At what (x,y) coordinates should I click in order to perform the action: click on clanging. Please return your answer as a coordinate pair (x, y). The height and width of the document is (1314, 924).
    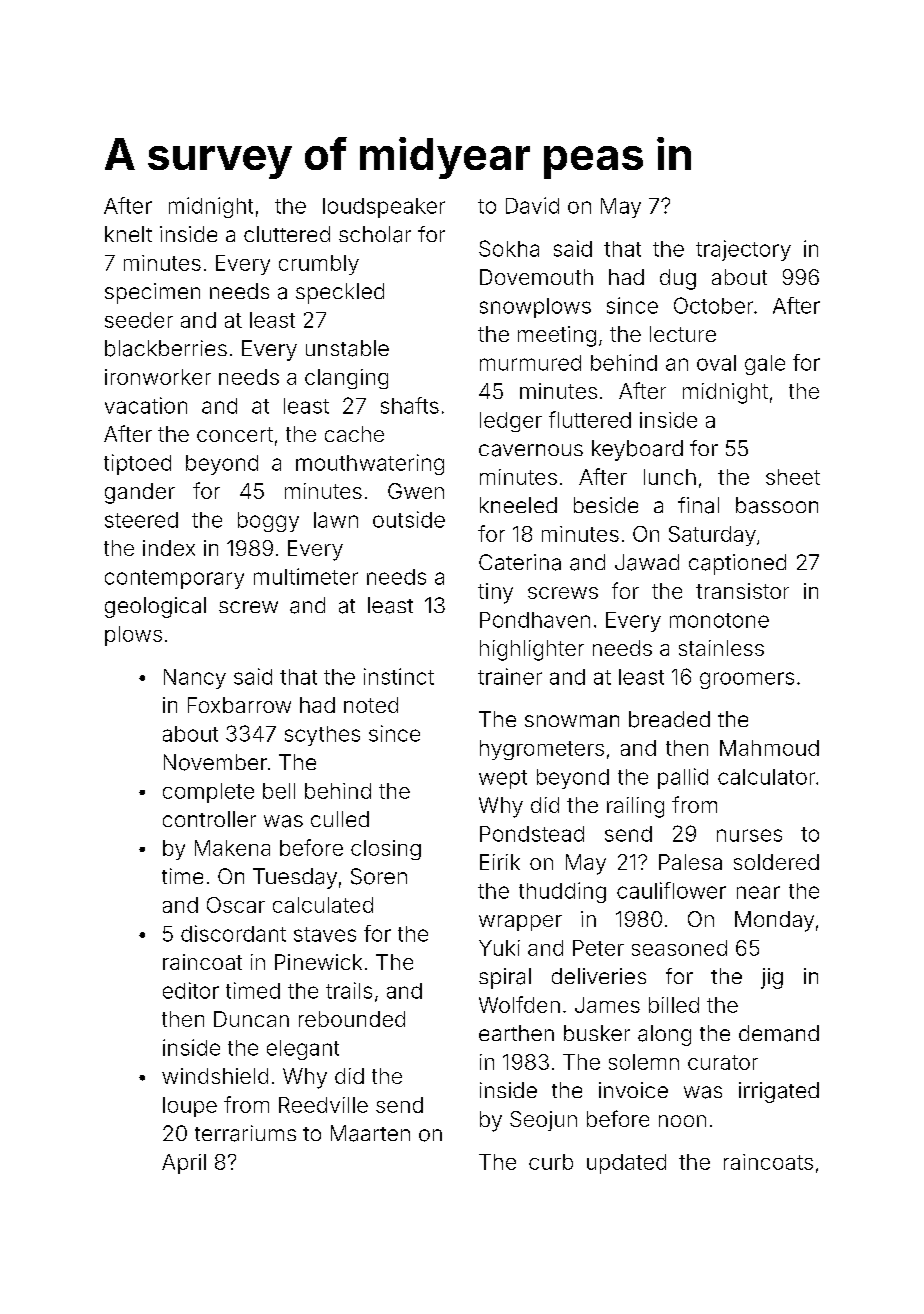
    Looking at the image, I should click on (346, 379).
